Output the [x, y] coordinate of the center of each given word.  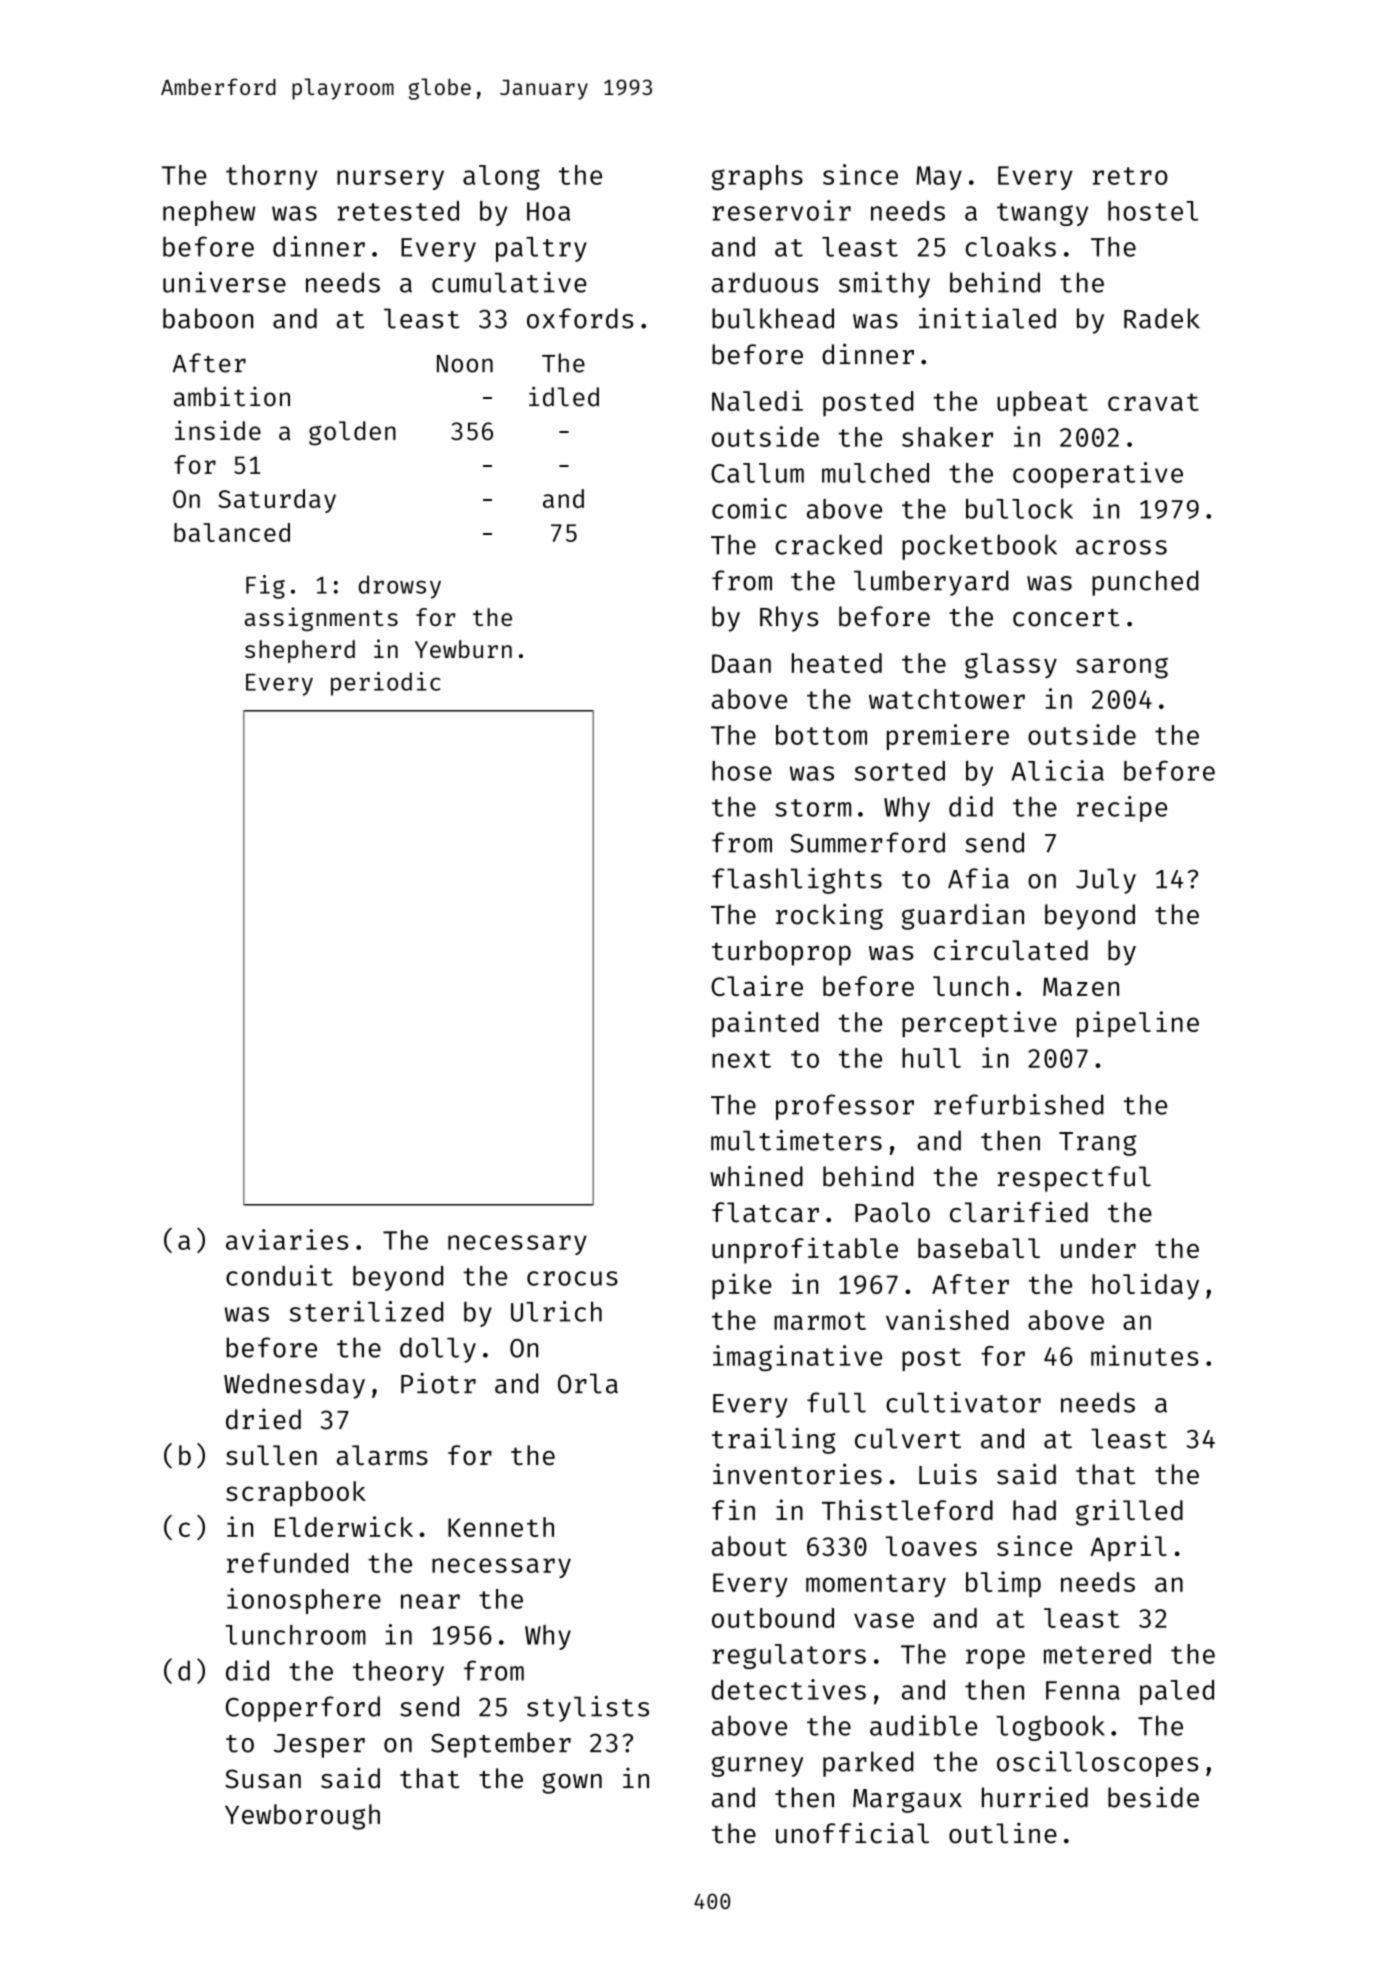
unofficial [852, 1833]
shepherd [300, 651]
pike [742, 1286]
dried [263, 1419]
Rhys [789, 619]
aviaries [287, 1239]
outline [1003, 1833]
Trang [1097, 1144]
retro [1130, 176]
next [741, 1059]
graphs [757, 177]
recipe [1122, 809]
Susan [263, 1779]
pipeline [1138, 1024]
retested [398, 211]
